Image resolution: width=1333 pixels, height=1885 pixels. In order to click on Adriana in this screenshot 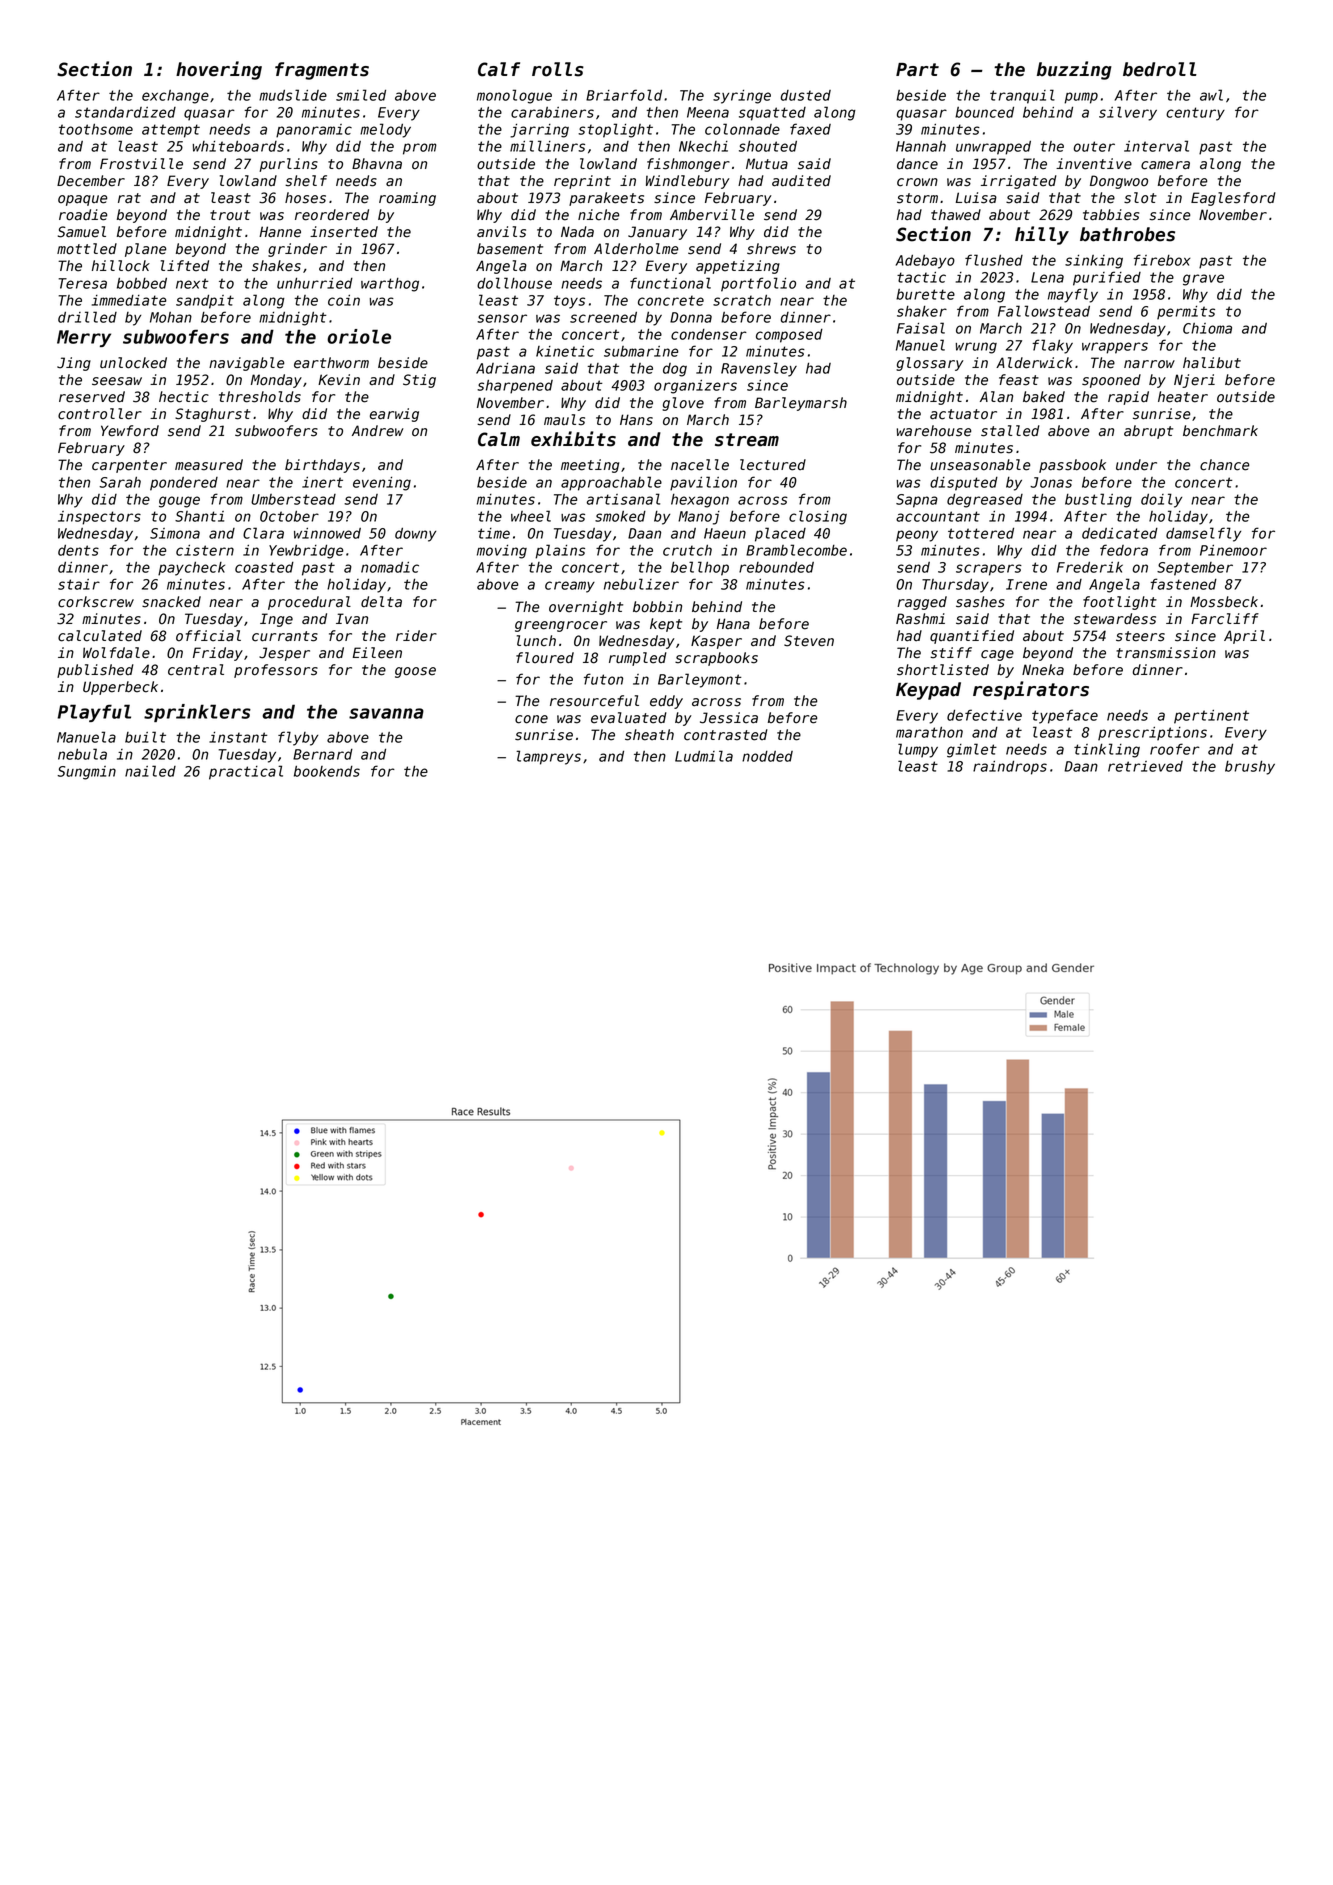, I will do `click(505, 368)`.
